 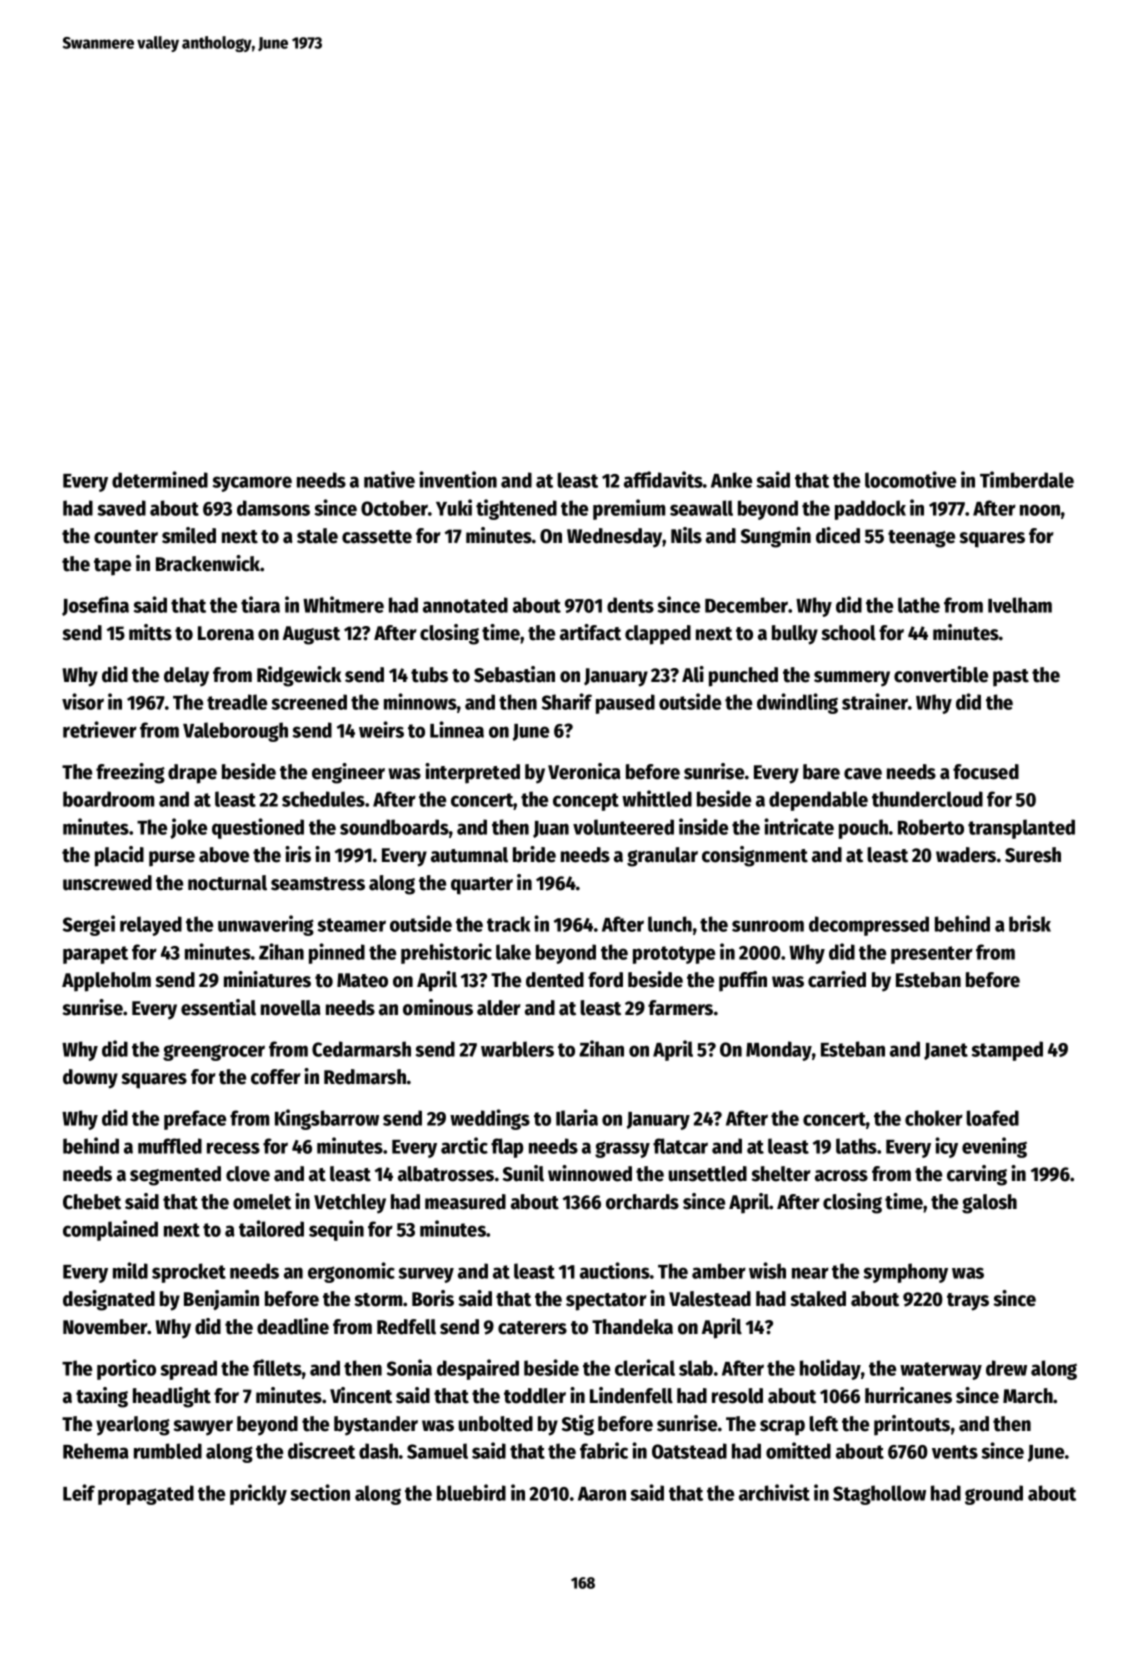 I want to click on carried, so click(x=837, y=979).
